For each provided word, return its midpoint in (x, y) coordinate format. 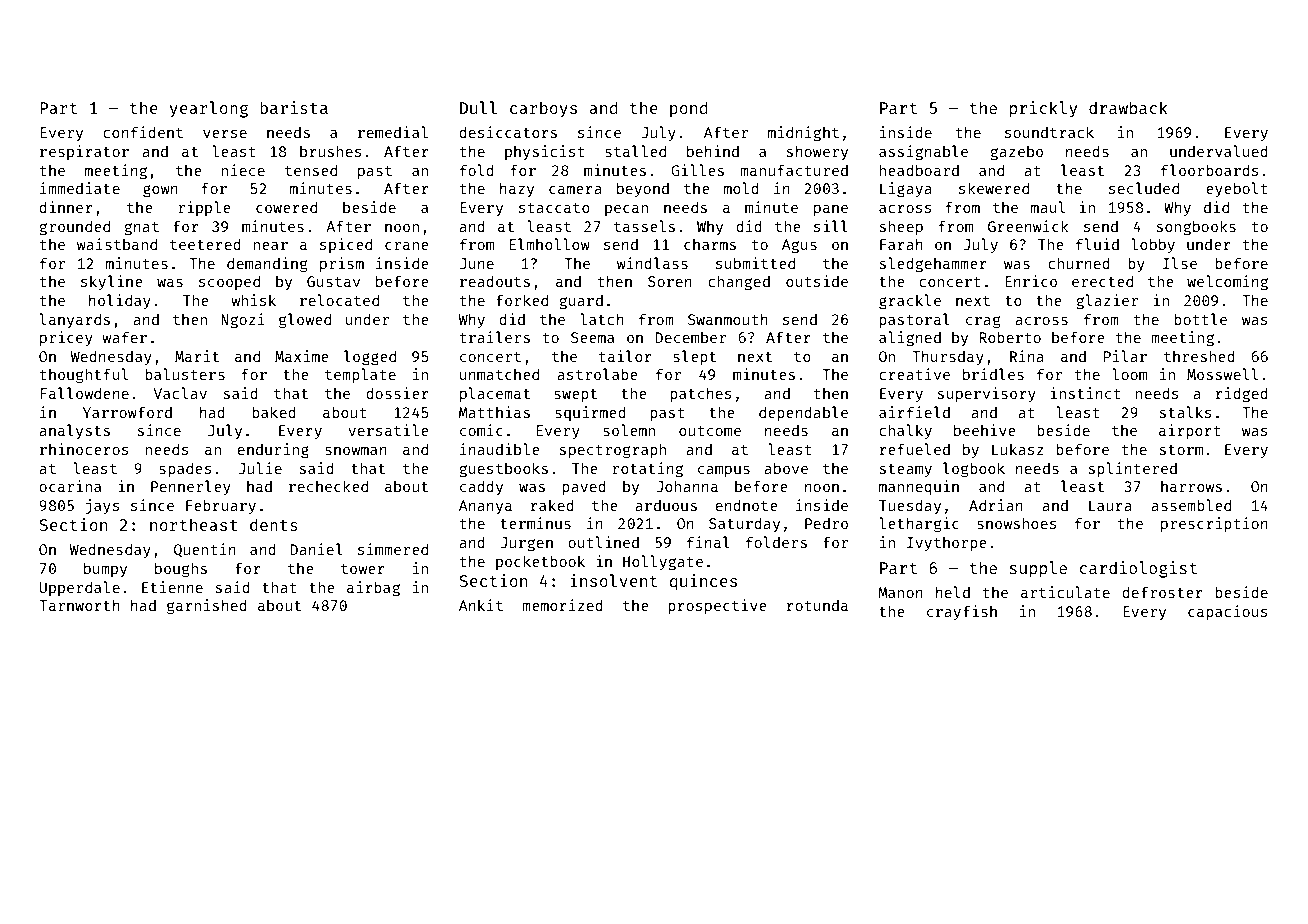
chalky (905, 431)
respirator (84, 152)
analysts (74, 431)
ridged (1242, 395)
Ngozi (243, 321)
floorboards (1210, 170)
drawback (1128, 107)
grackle (910, 302)
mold (741, 188)
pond (688, 109)
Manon (900, 592)
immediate (80, 188)
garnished (207, 607)
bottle (1201, 319)
